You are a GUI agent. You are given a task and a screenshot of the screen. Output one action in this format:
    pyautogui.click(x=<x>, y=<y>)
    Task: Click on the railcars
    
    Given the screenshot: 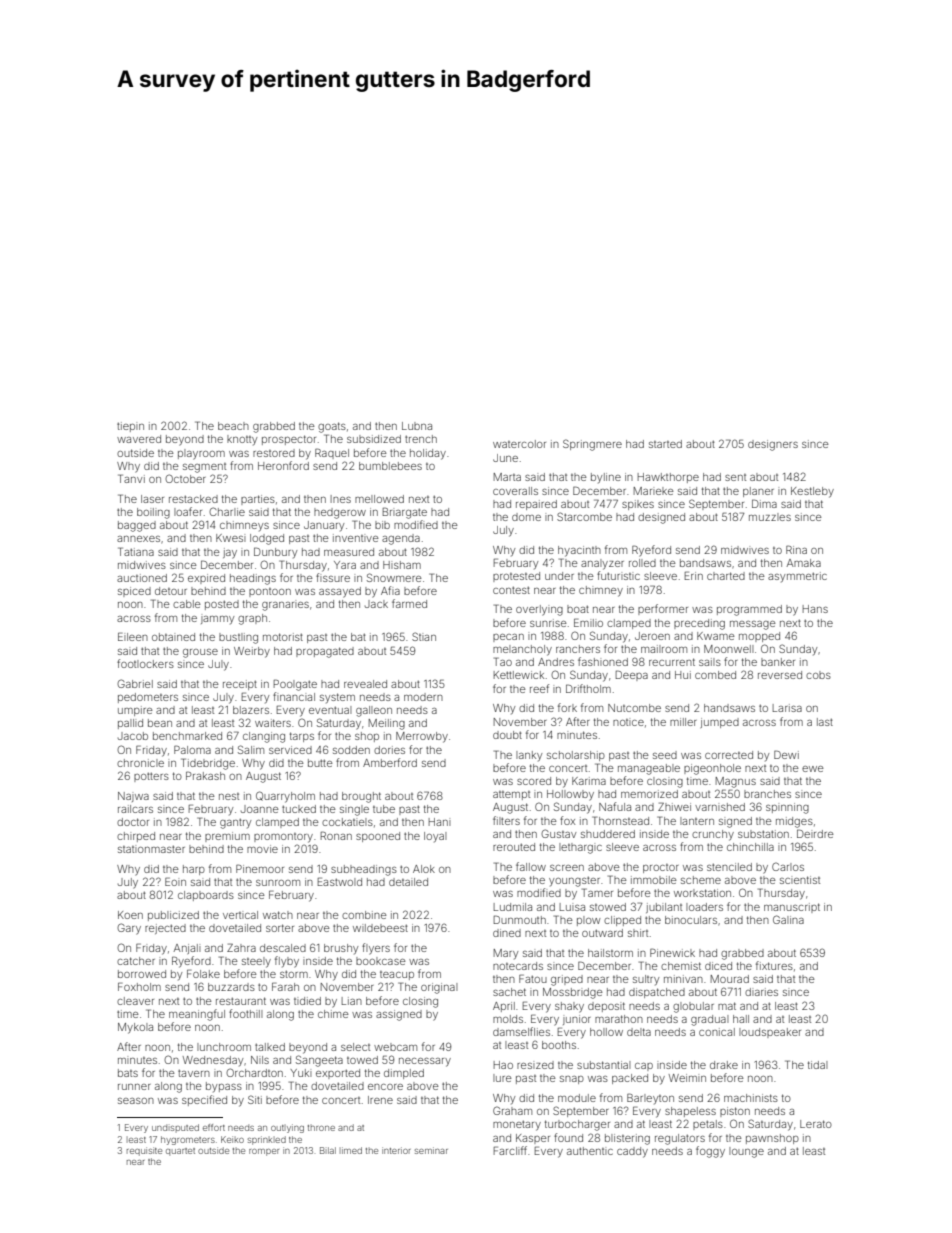 What is the action you would take?
    pyautogui.click(x=135, y=809)
